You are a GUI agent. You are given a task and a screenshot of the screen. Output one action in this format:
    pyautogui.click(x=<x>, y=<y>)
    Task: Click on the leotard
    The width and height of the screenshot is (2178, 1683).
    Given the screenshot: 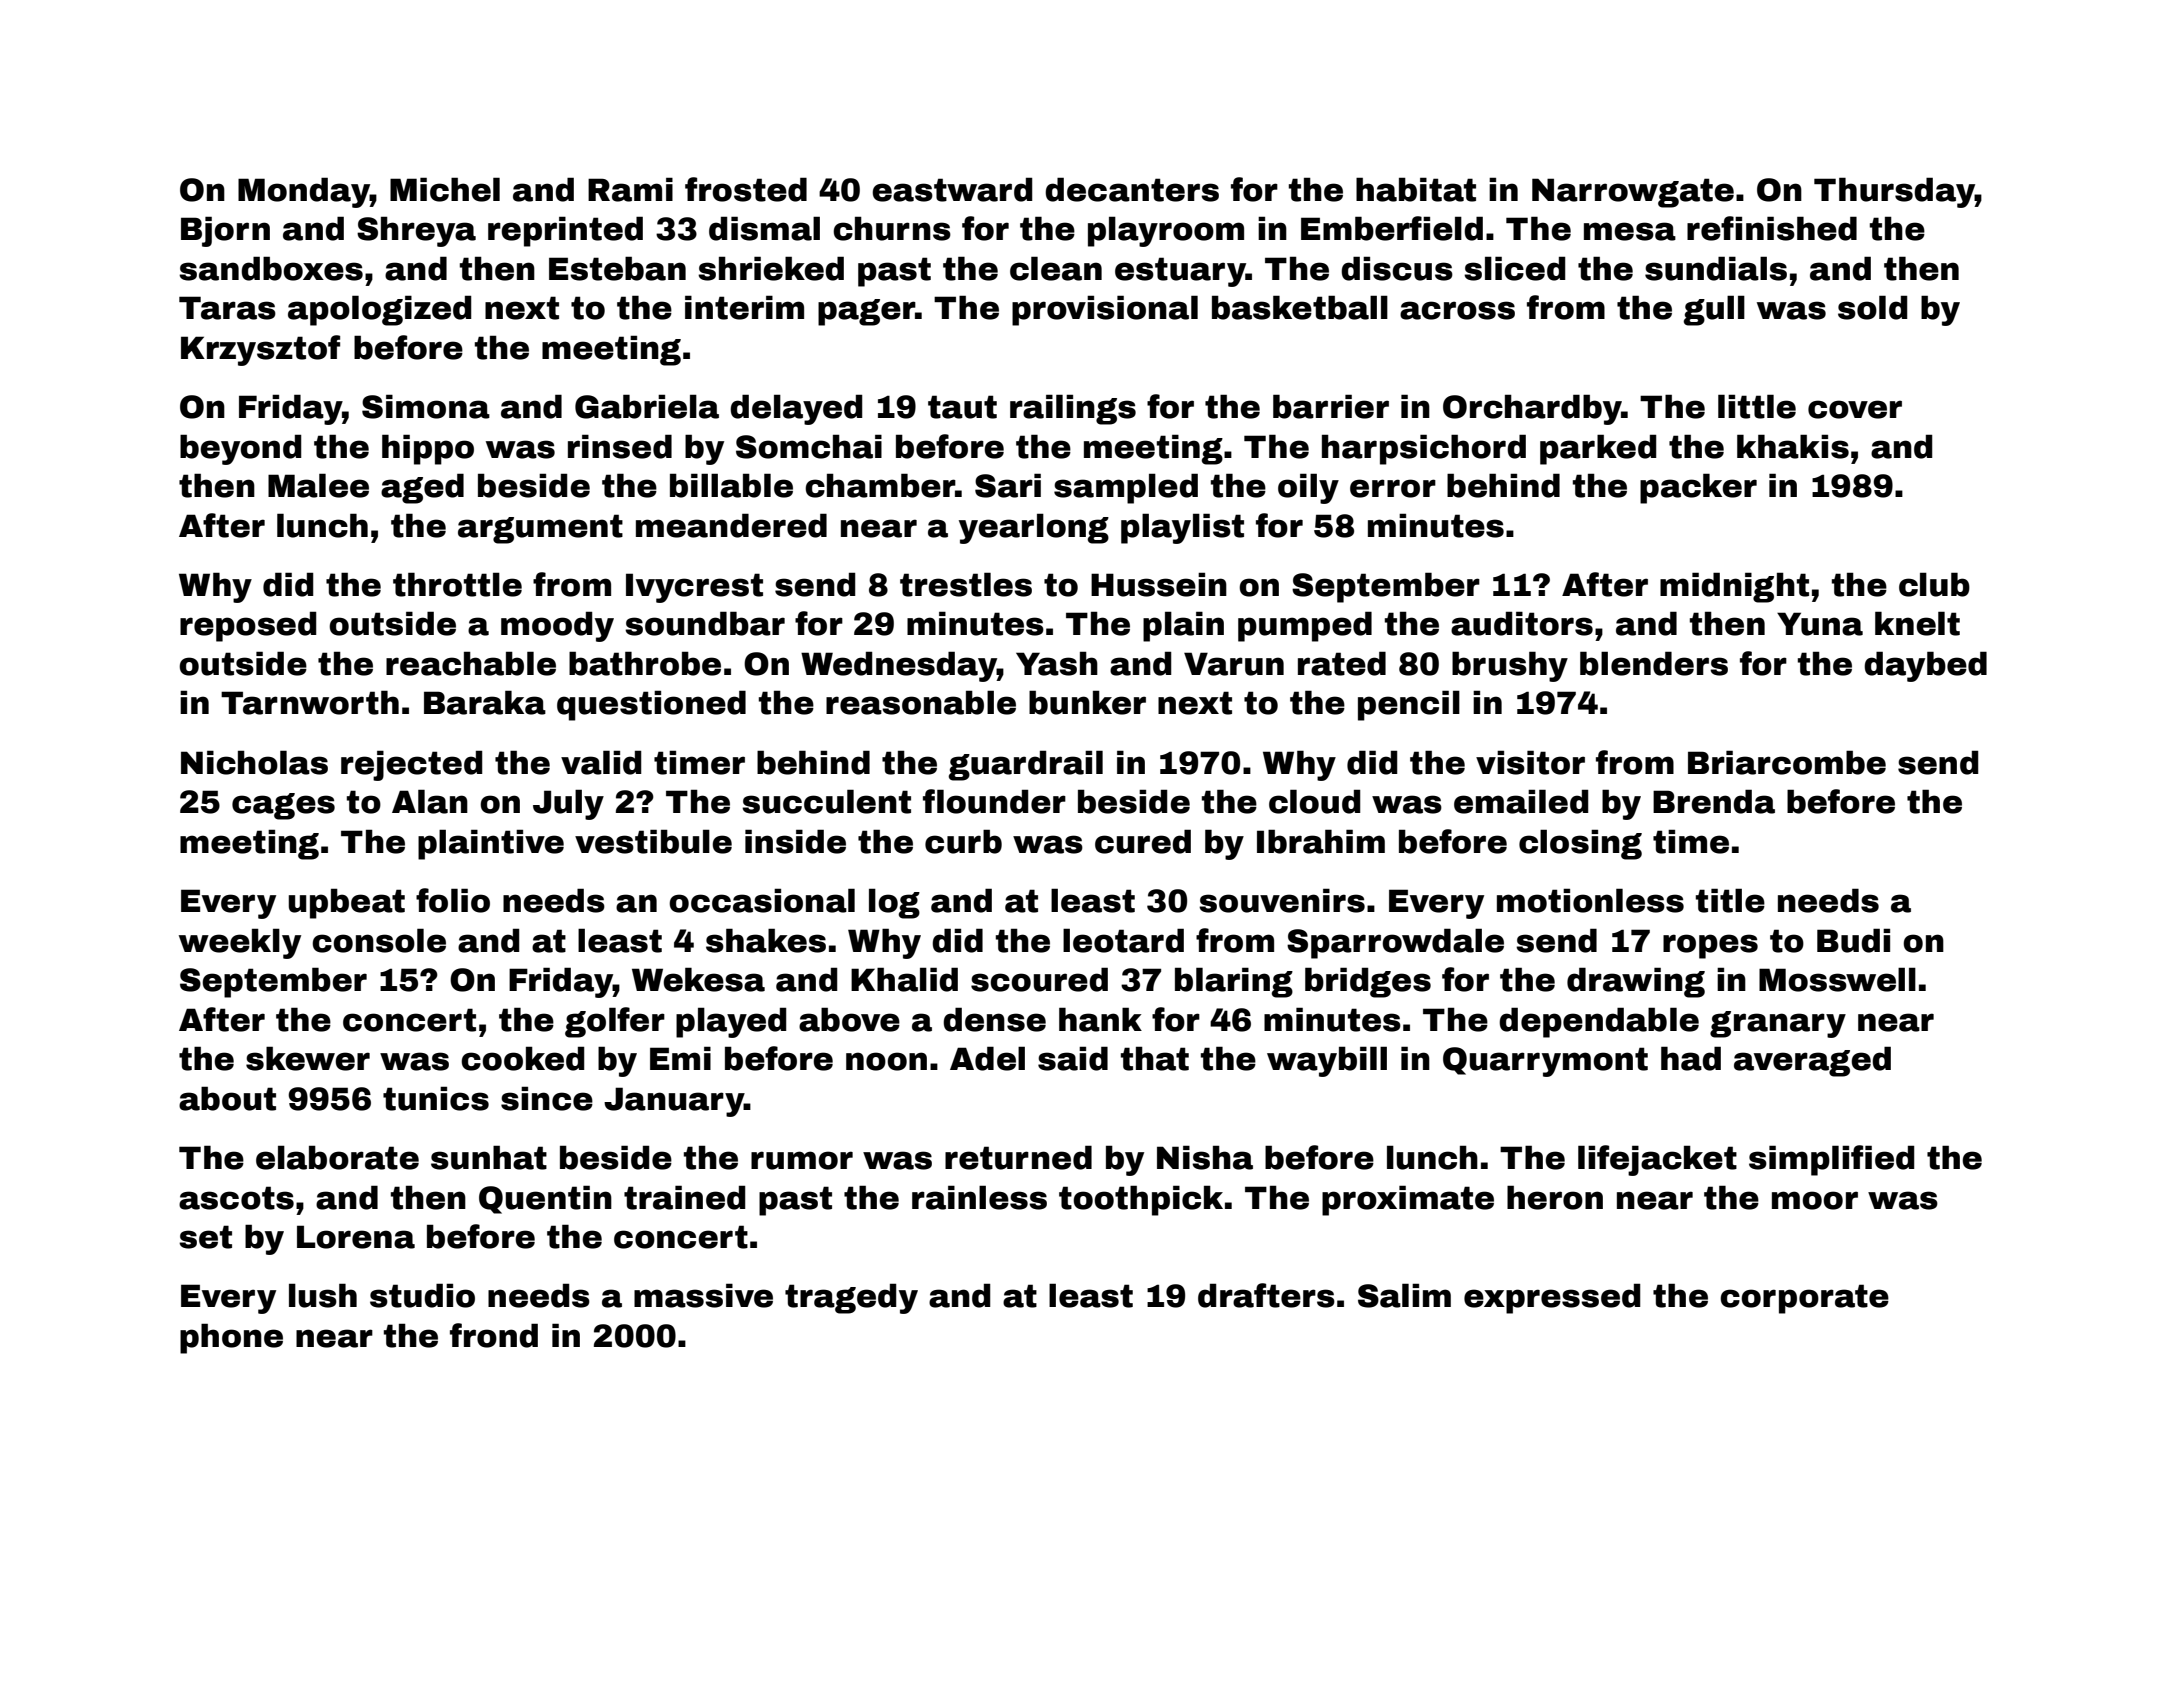 What is the action you would take?
    pyautogui.click(x=1123, y=940)
